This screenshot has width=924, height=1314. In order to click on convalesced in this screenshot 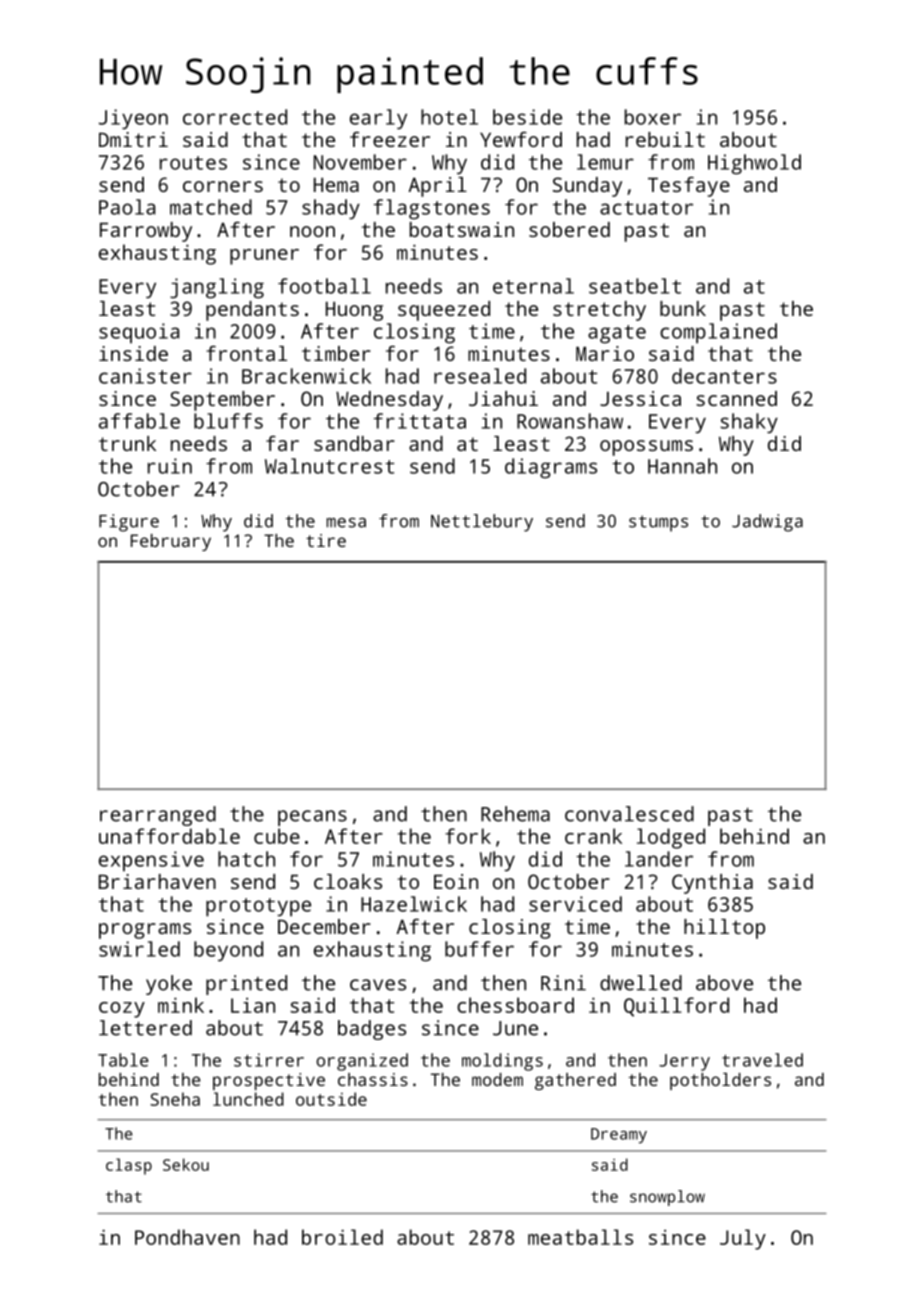, I will do `click(629, 814)`.
